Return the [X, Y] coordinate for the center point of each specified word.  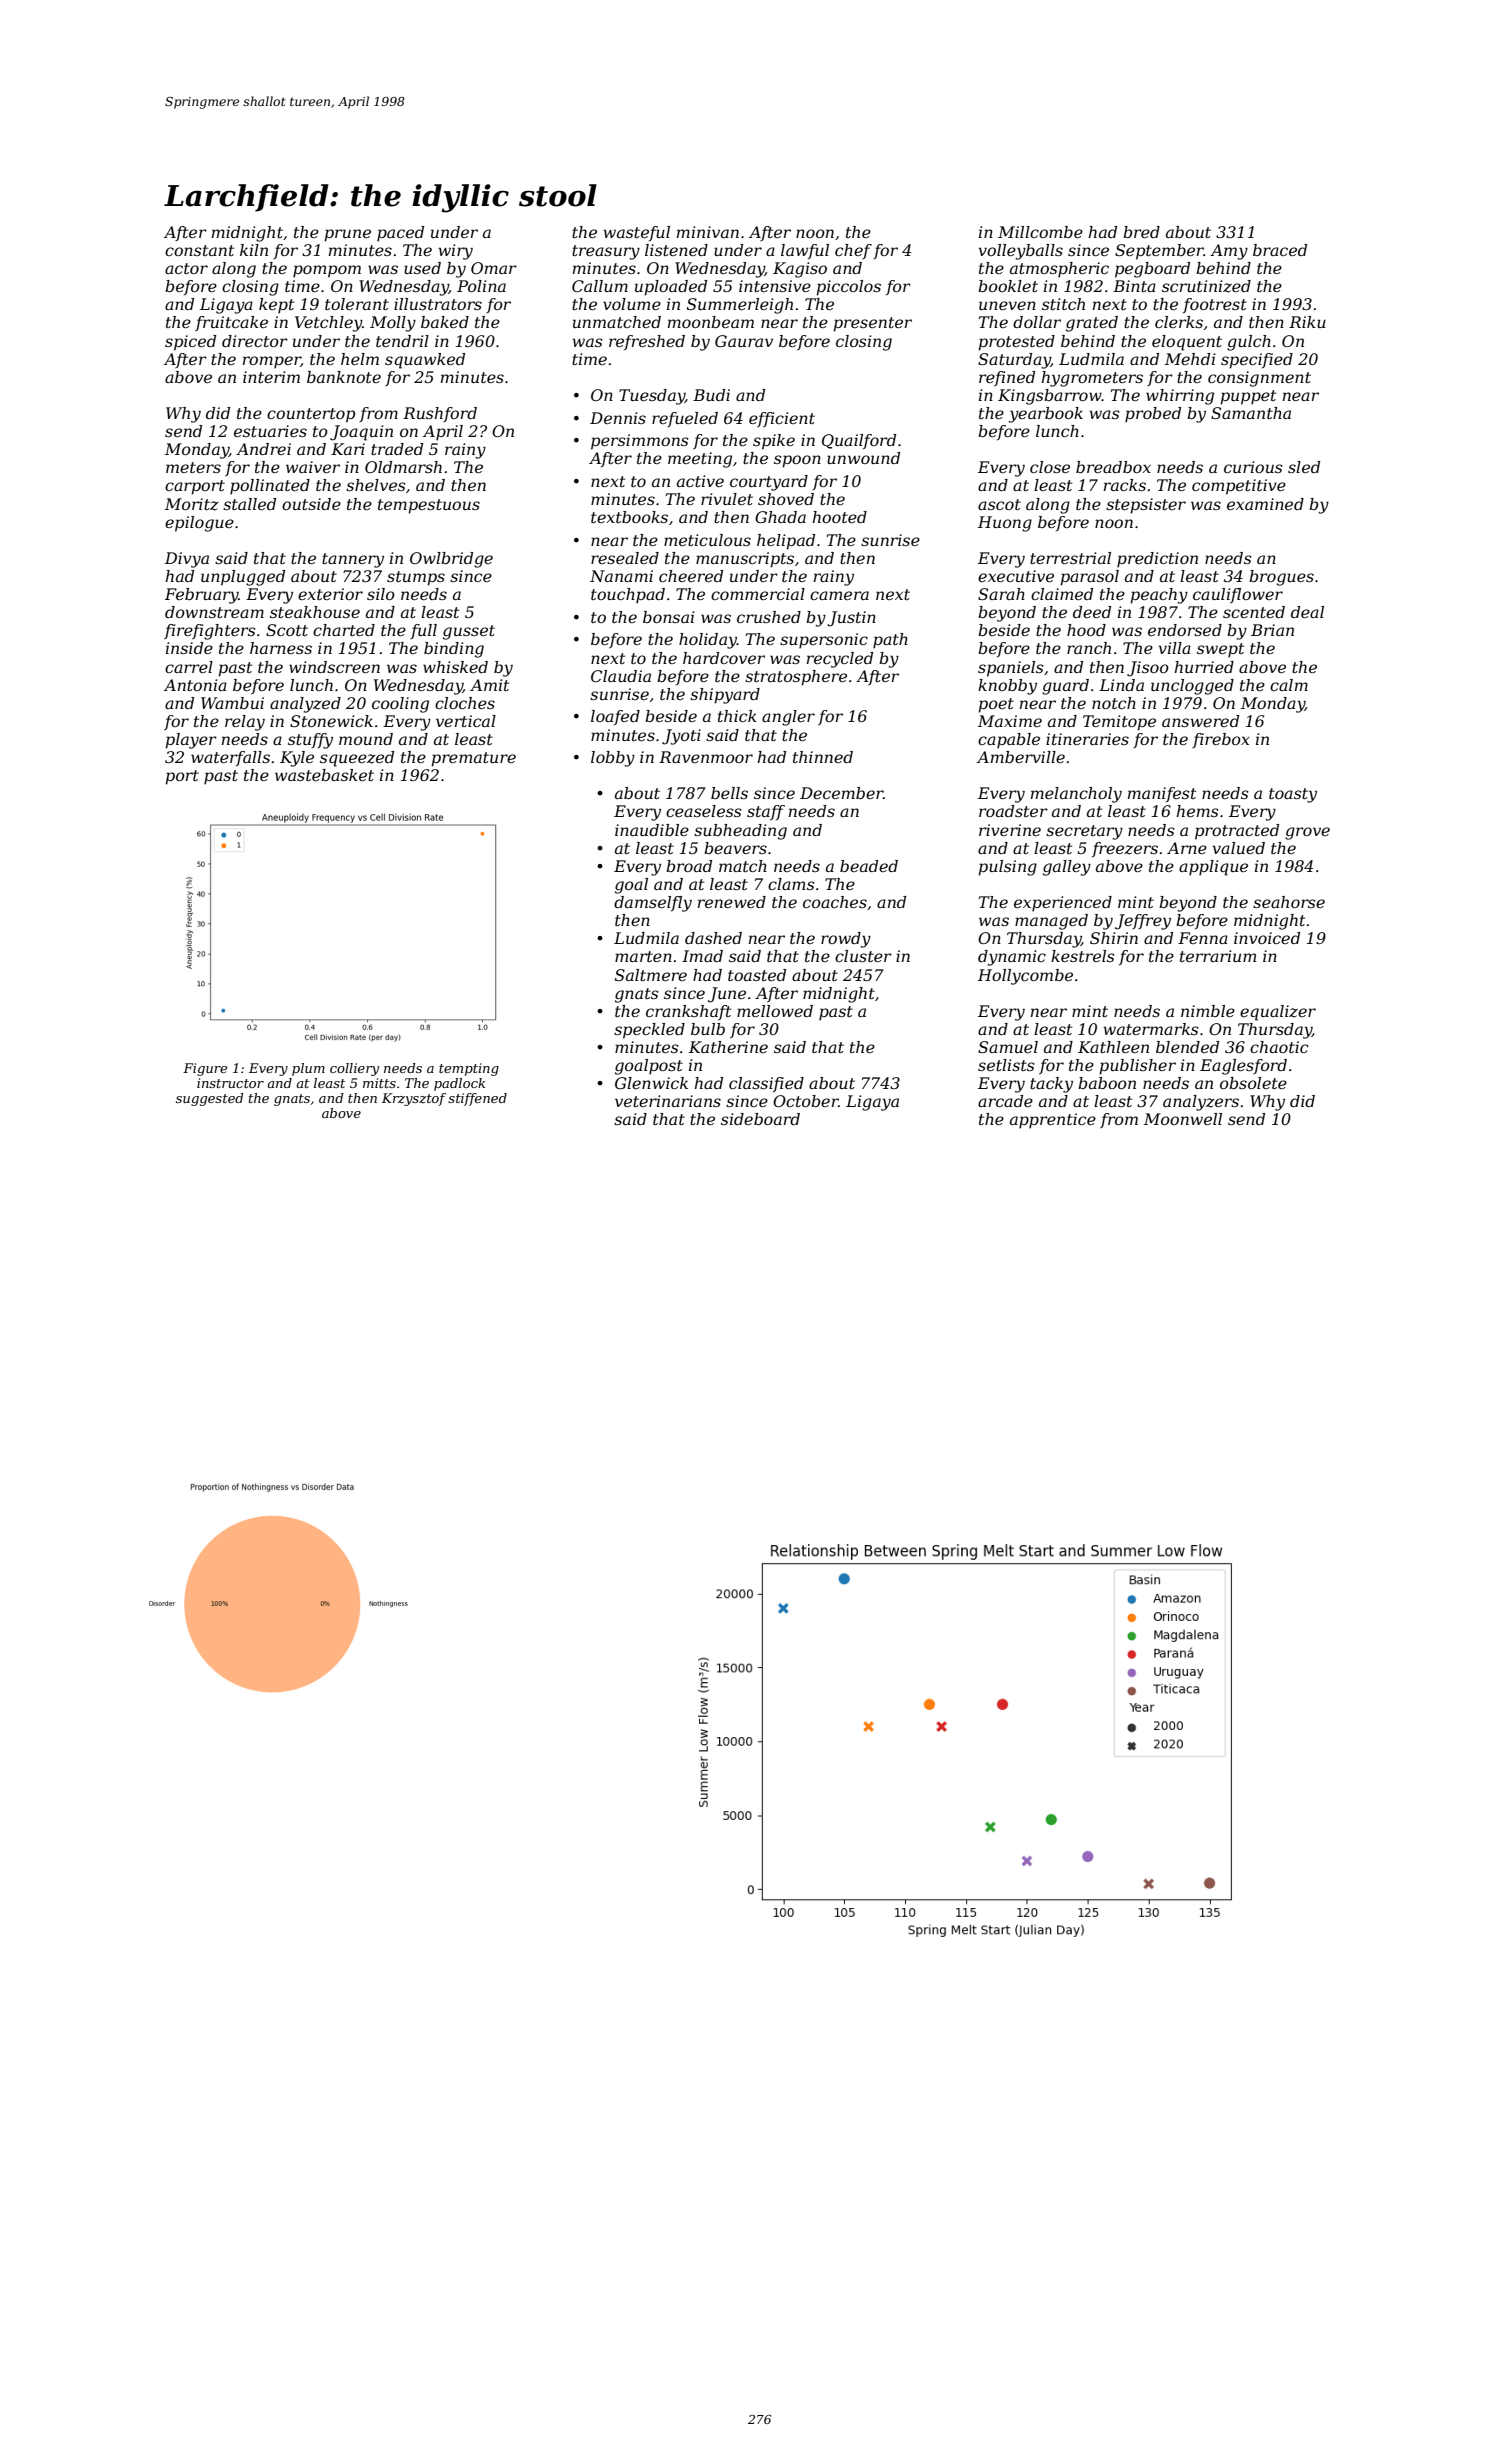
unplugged [243, 578]
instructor [230, 1083]
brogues [1281, 578]
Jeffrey [1143, 922]
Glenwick [651, 1083]
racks [1125, 485]
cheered [691, 576]
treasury [606, 252]
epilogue [199, 524]
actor [186, 268]
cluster [863, 956]
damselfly [653, 904]
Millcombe [1040, 232]
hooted [840, 517]
